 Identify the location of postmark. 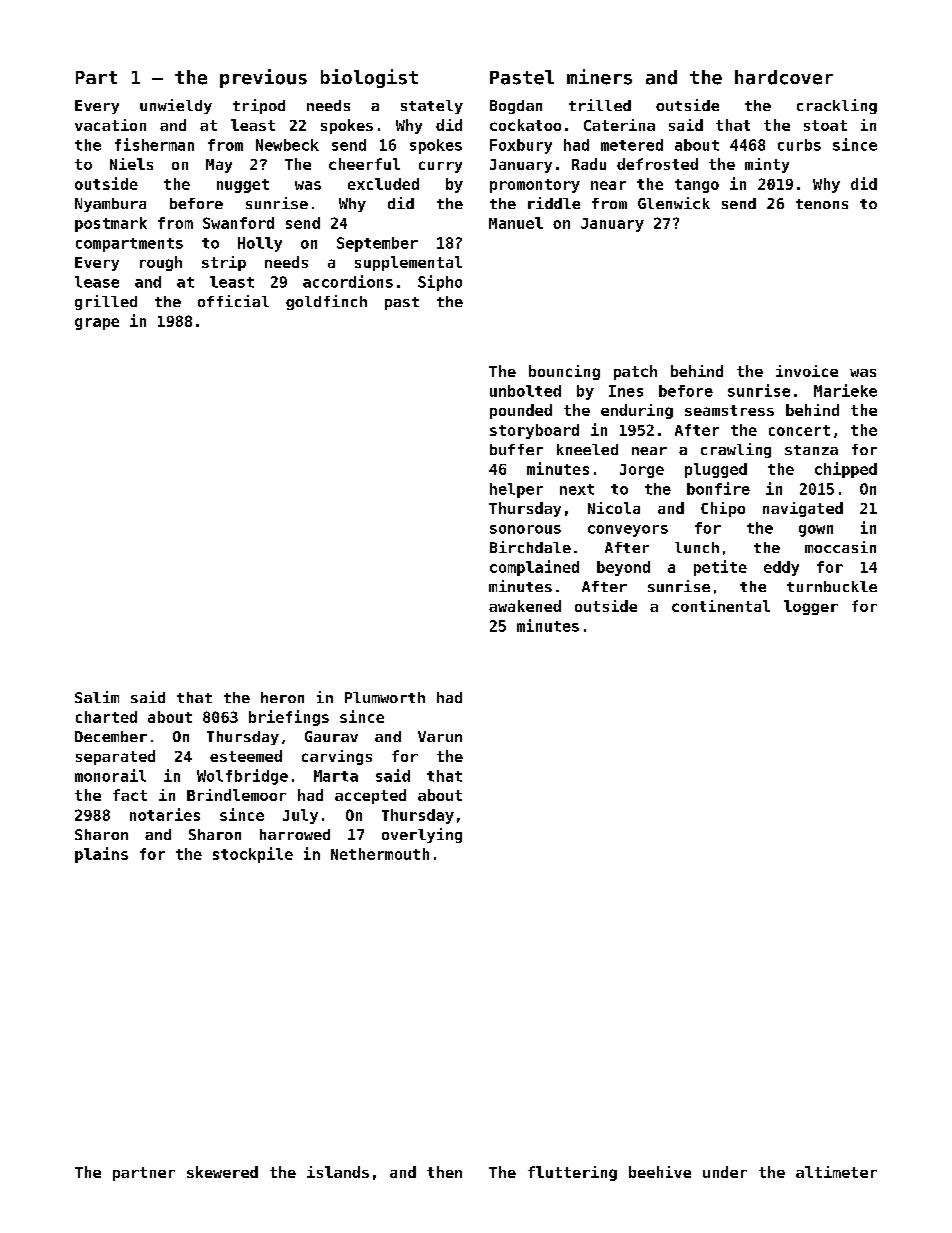
(111, 224).
